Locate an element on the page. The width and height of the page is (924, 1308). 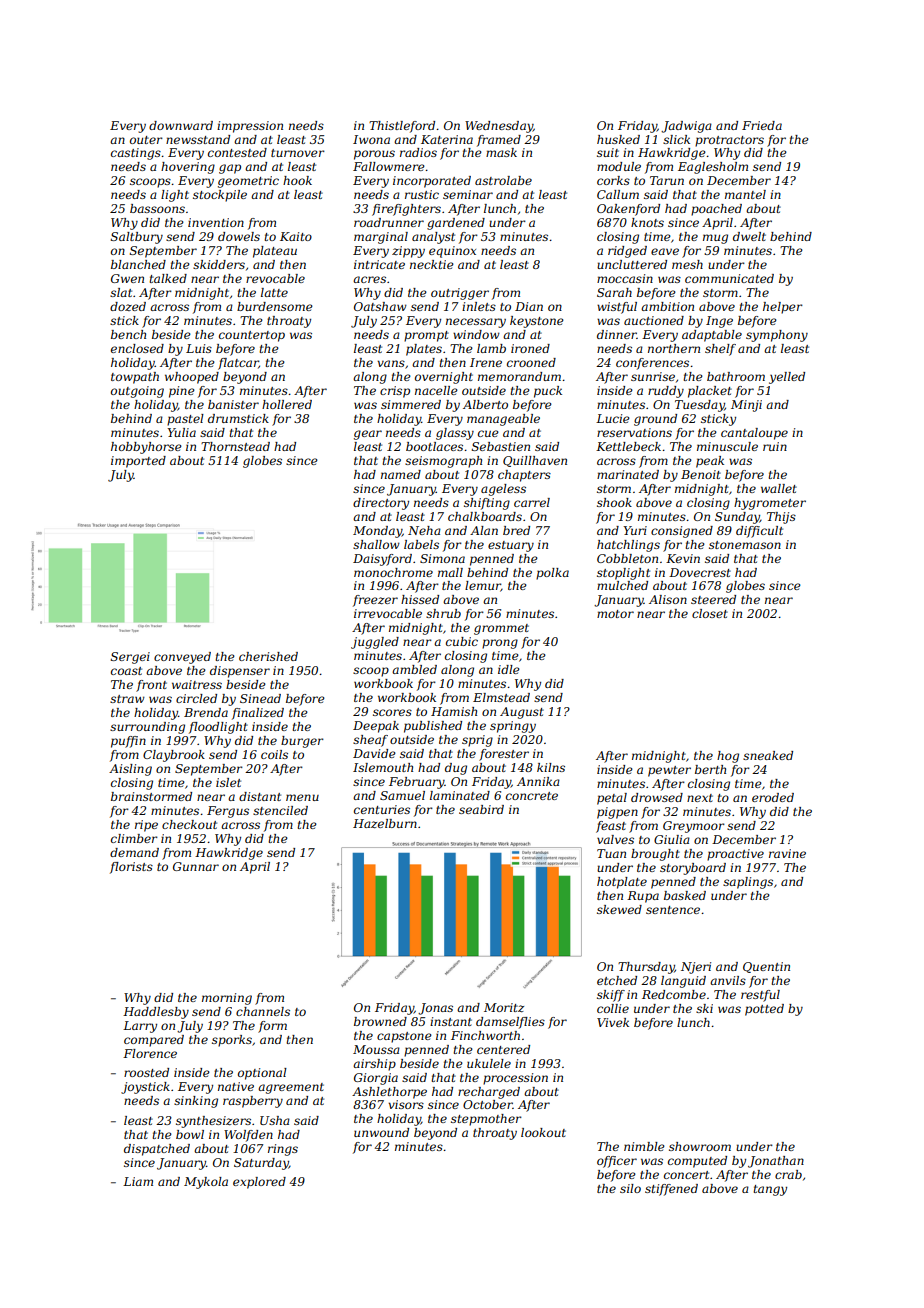
Hazelburn is located at coordinates (385, 823).
